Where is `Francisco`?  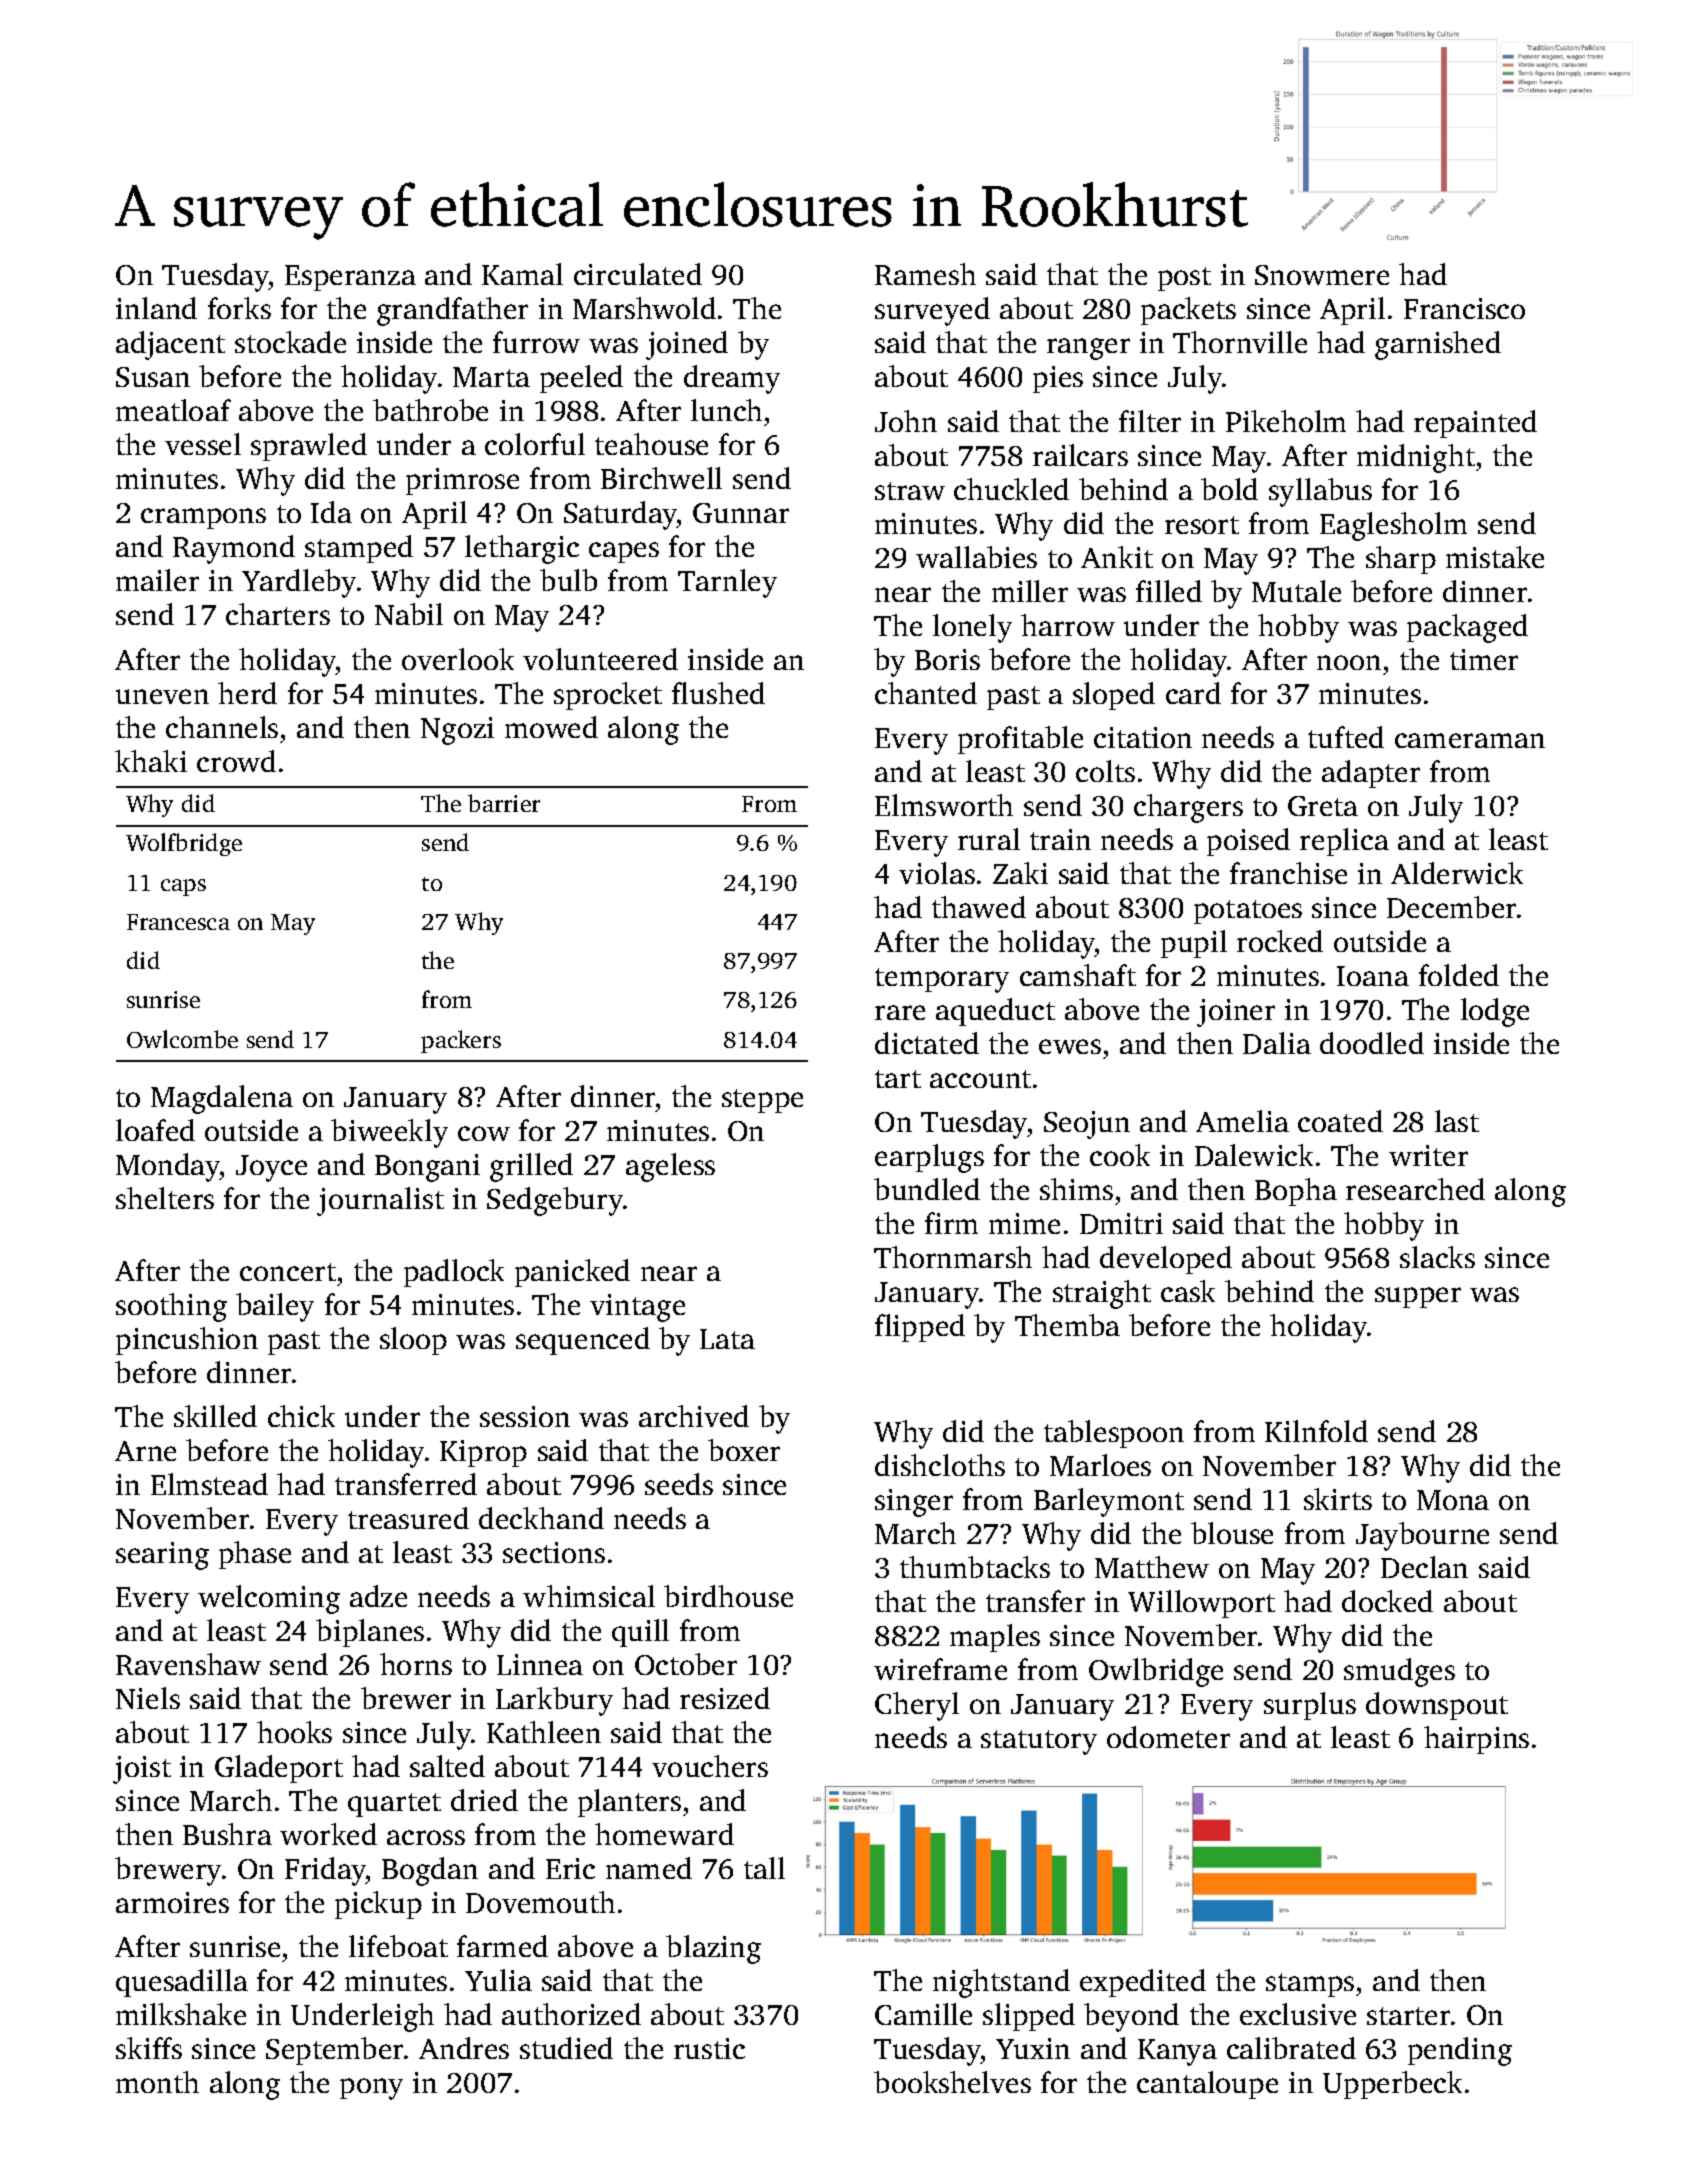
Francisco is located at coordinates (1464, 308).
